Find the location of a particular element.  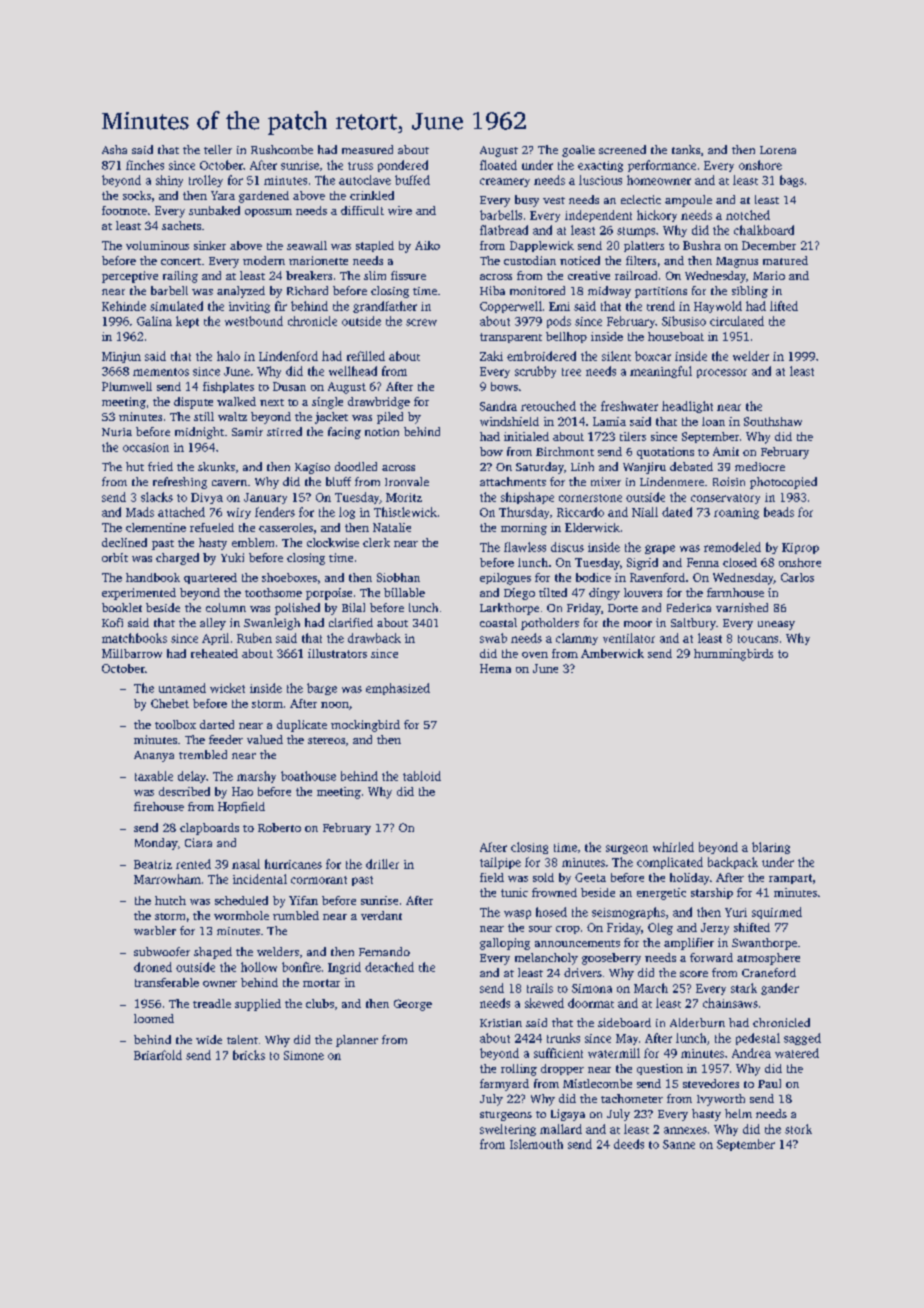

conservatory is located at coordinates (725, 499).
